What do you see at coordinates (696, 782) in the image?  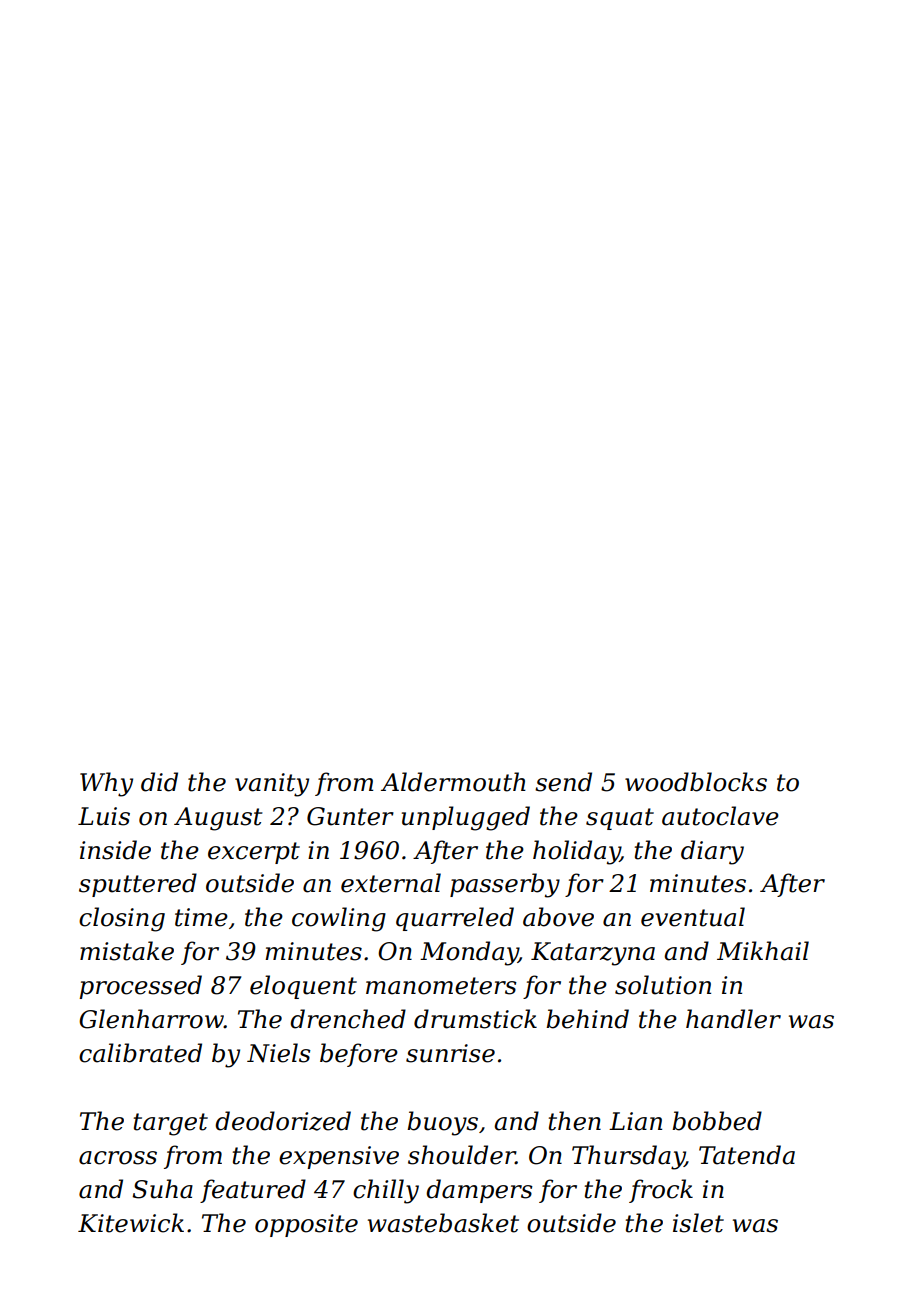 I see `woodblocks` at bounding box center [696, 782].
